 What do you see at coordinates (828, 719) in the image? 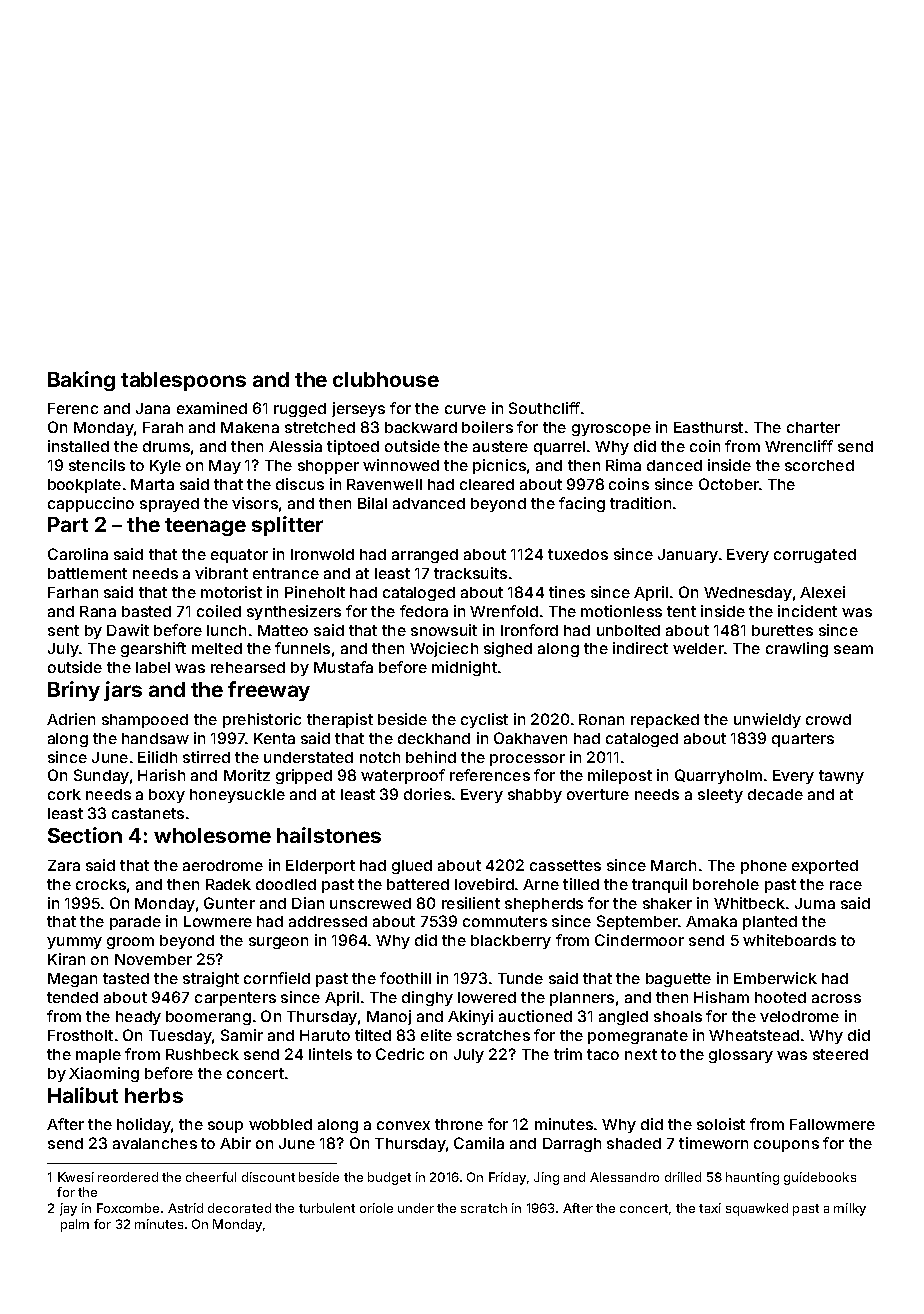
I see `crowd` at bounding box center [828, 719].
